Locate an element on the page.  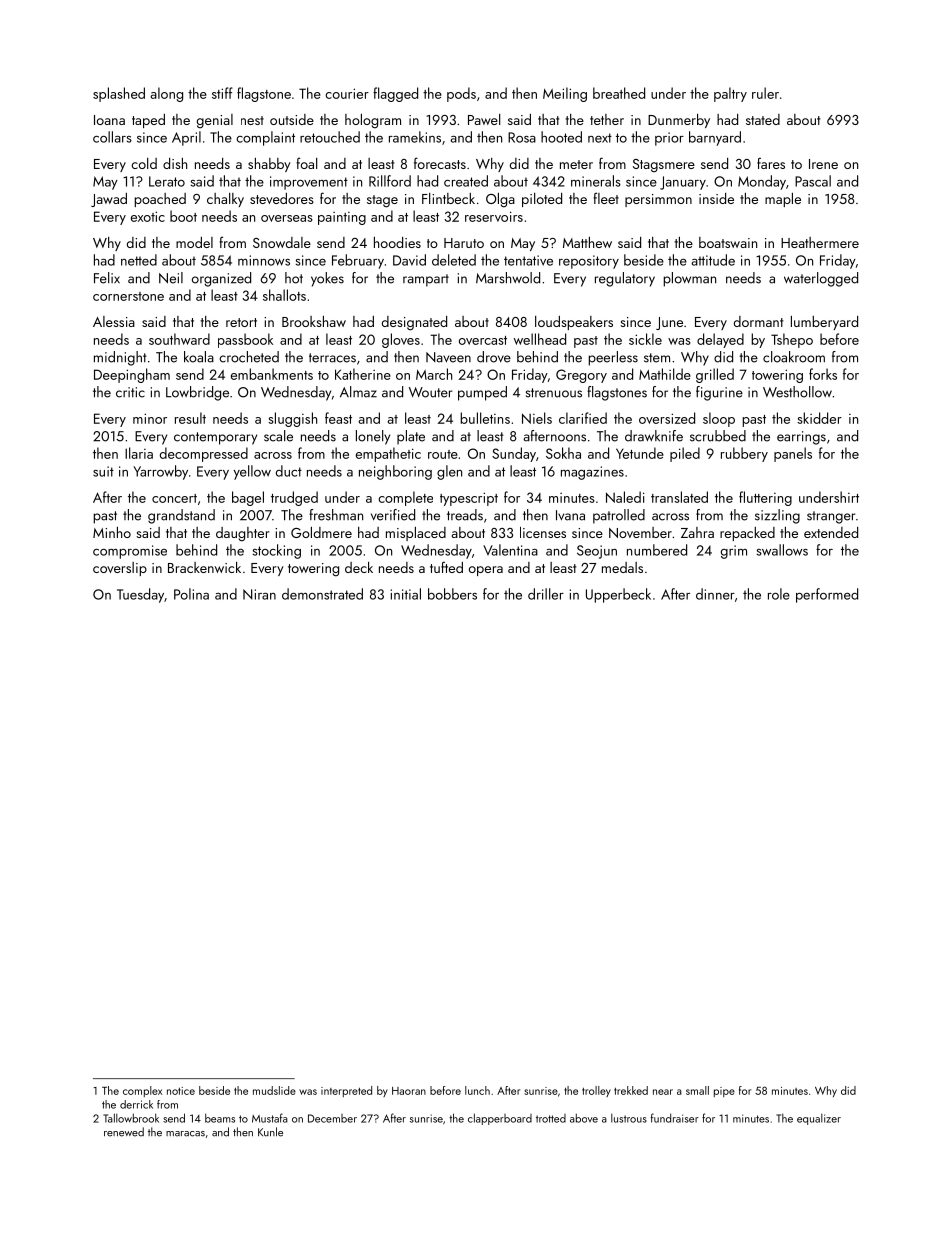
Meiling is located at coordinates (565, 94).
